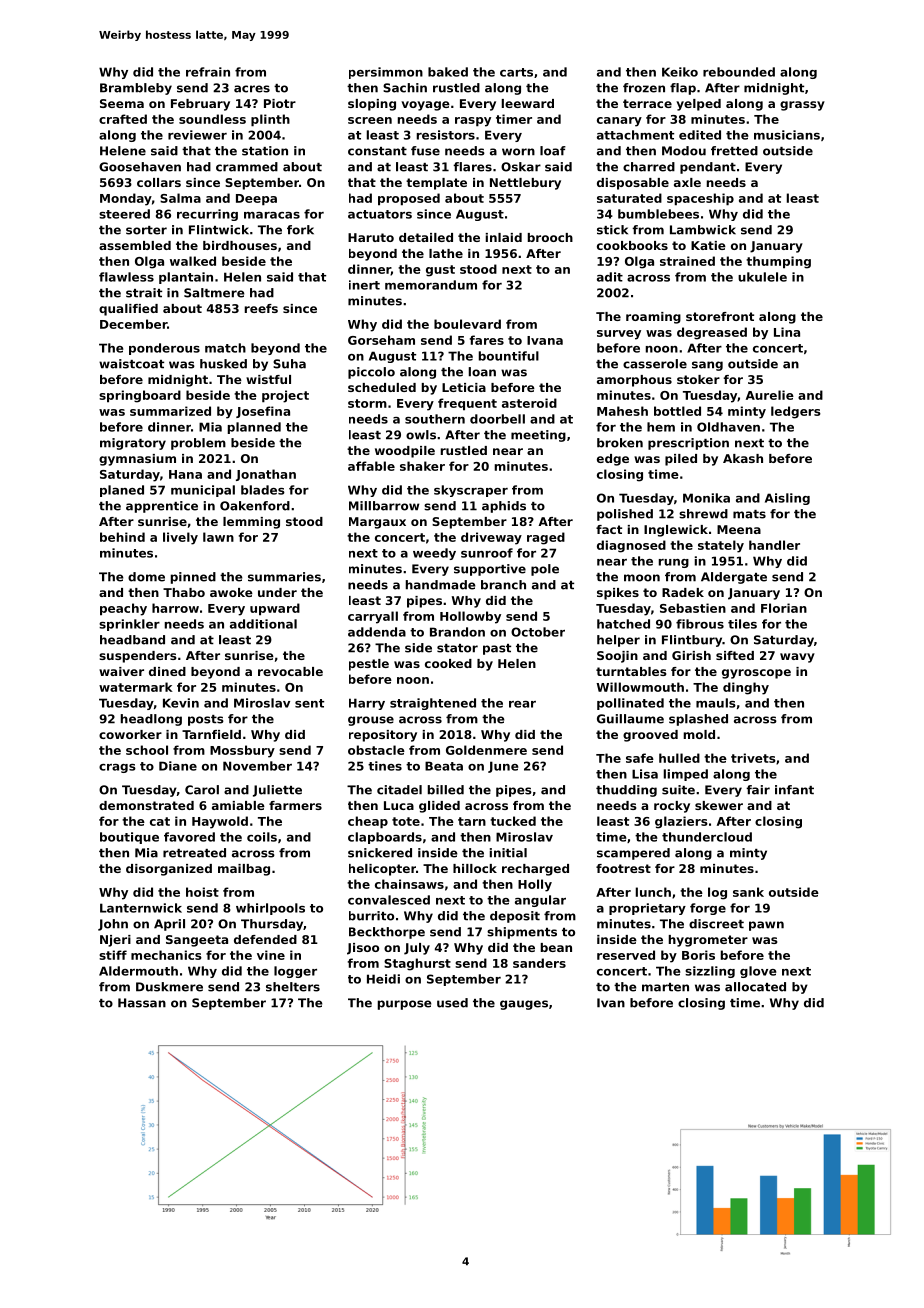 This screenshot has height=1308, width=924. What do you see at coordinates (386, 73) in the screenshot?
I see `persimmon` at bounding box center [386, 73].
